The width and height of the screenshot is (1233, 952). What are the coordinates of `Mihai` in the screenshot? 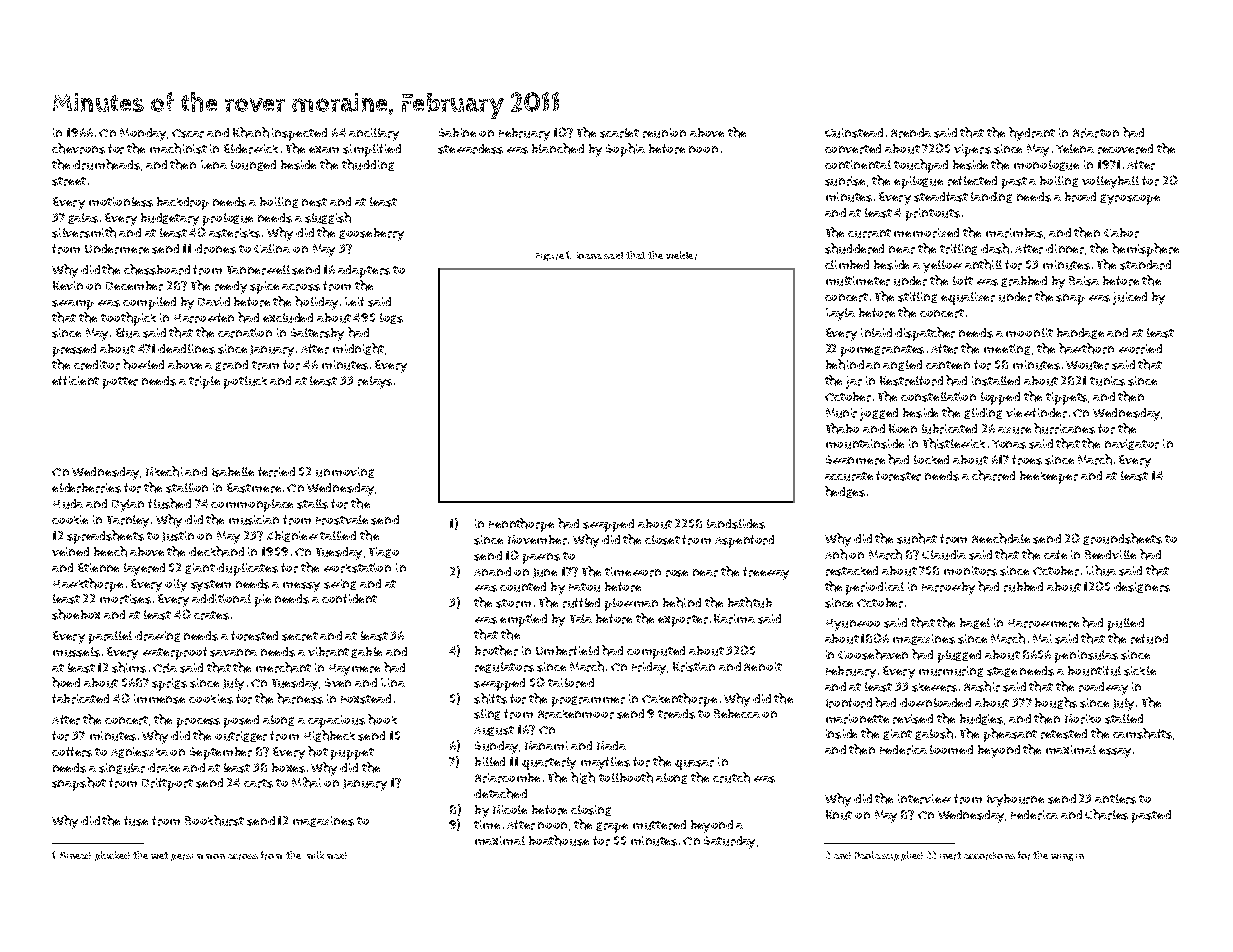 It's located at (306, 782).
